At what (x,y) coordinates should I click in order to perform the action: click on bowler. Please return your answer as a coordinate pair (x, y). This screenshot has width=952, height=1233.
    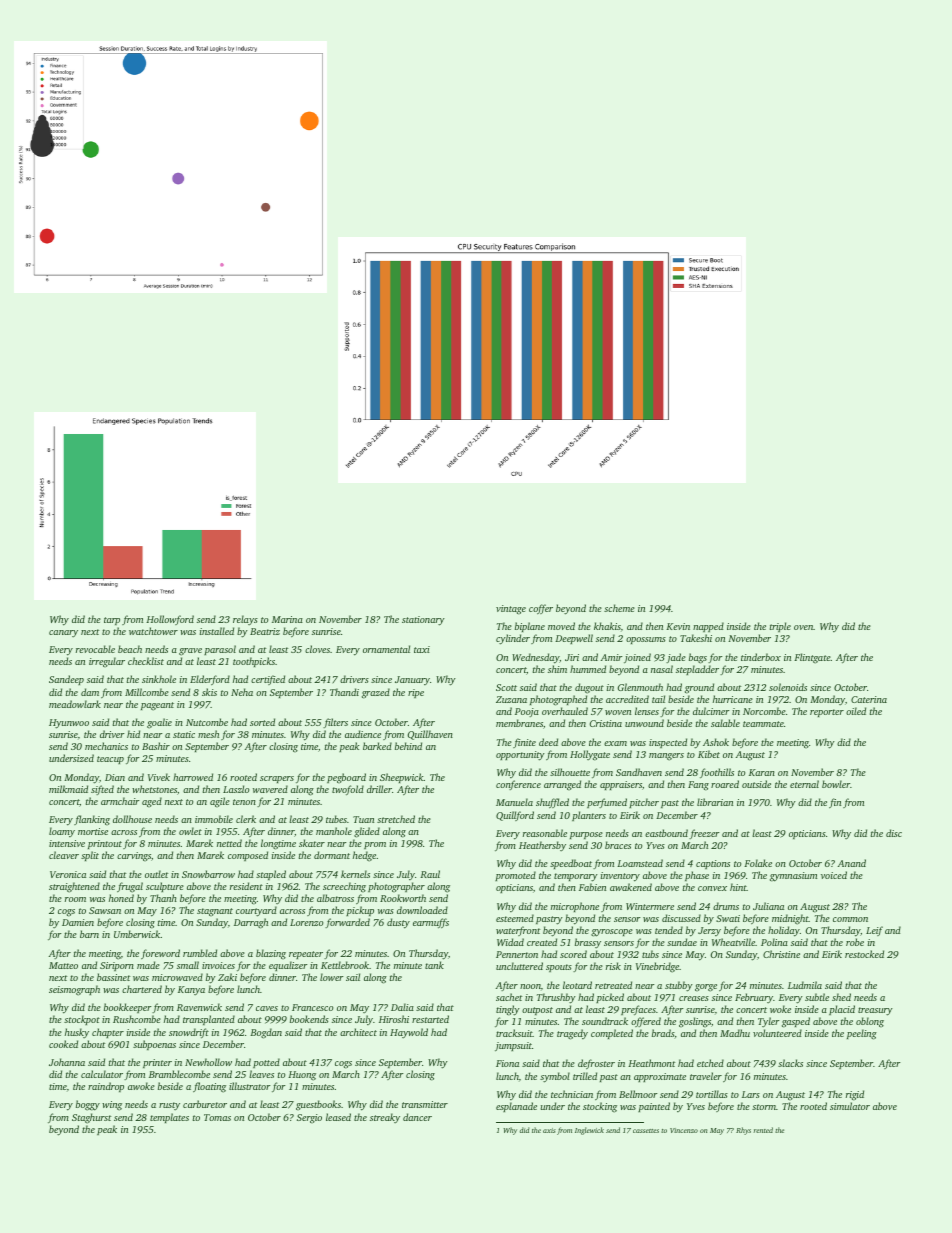
    Looking at the image, I should click on (836, 784).
